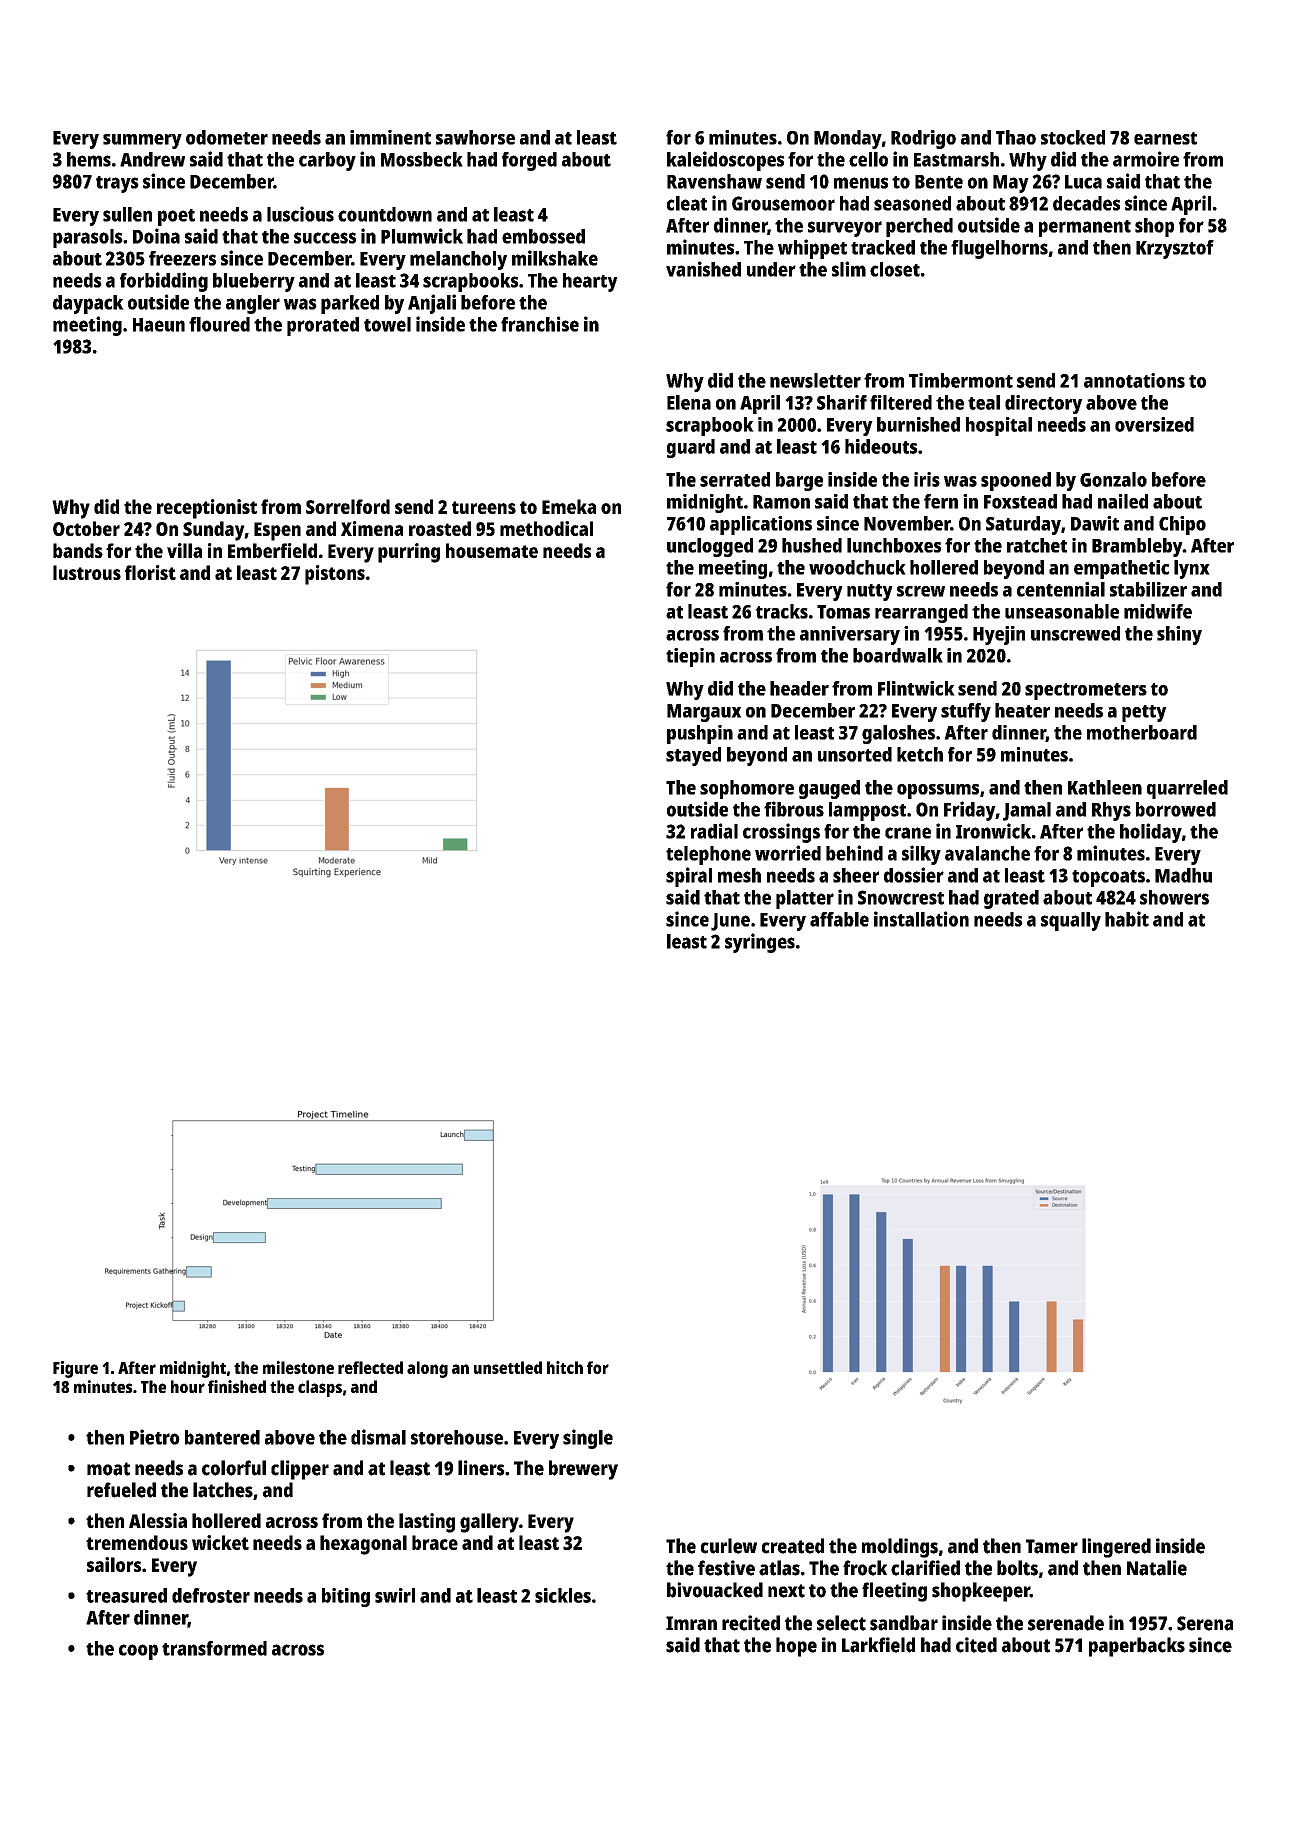 The width and height of the screenshot is (1289, 1824). I want to click on slim, so click(849, 269).
